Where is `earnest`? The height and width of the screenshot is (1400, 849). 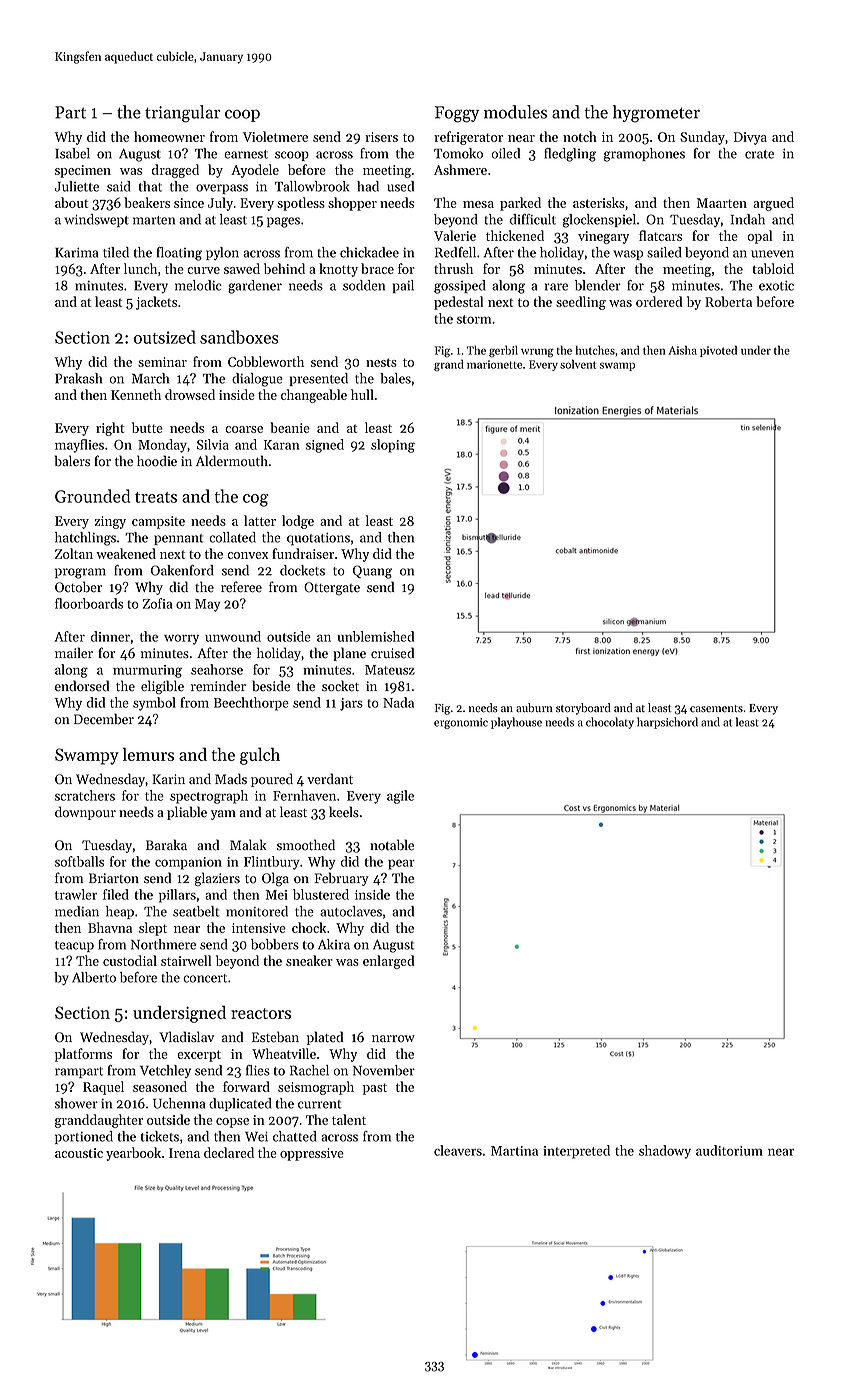
earnest is located at coordinates (246, 154).
